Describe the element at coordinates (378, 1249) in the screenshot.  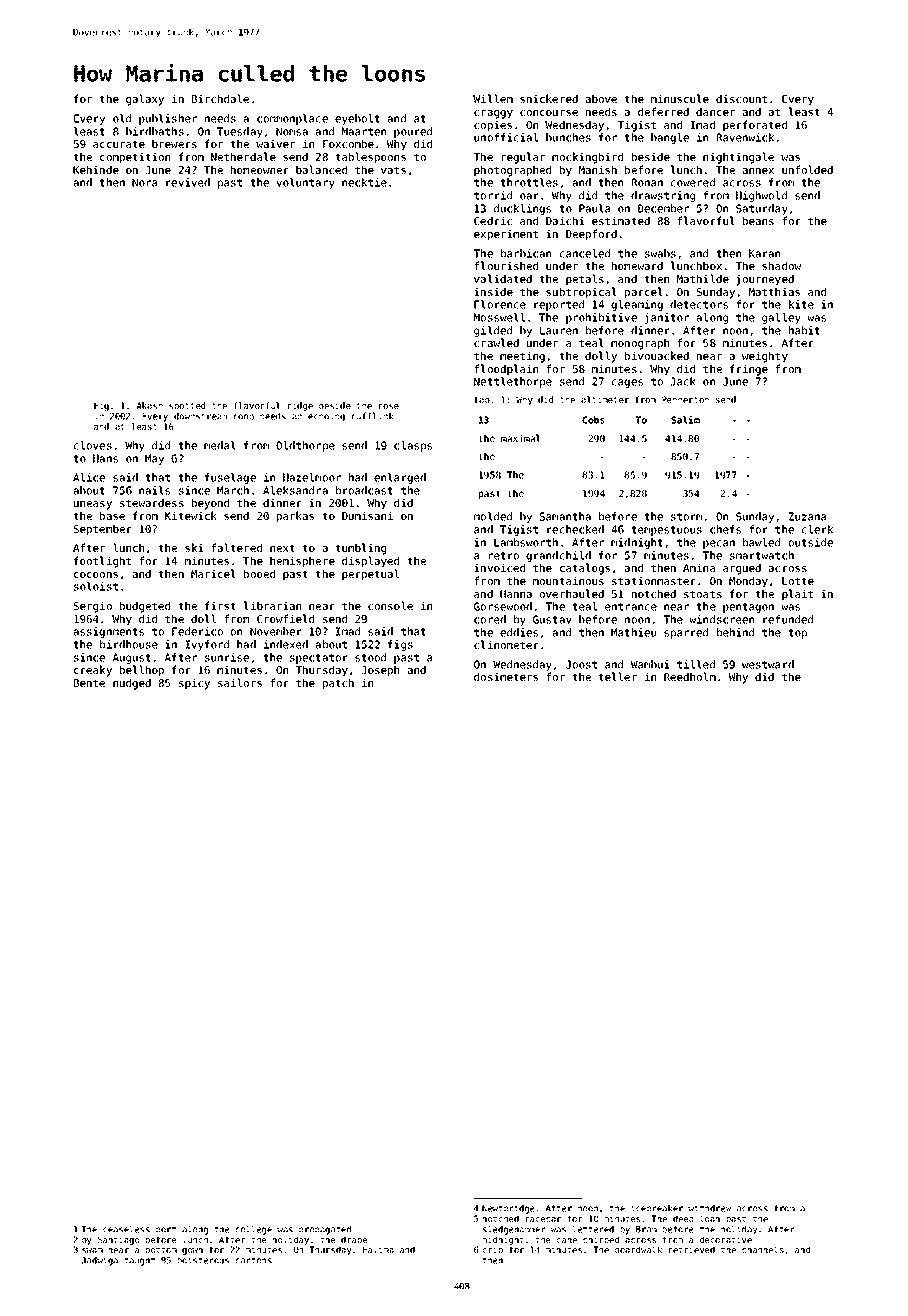
I see `Halima` at that location.
